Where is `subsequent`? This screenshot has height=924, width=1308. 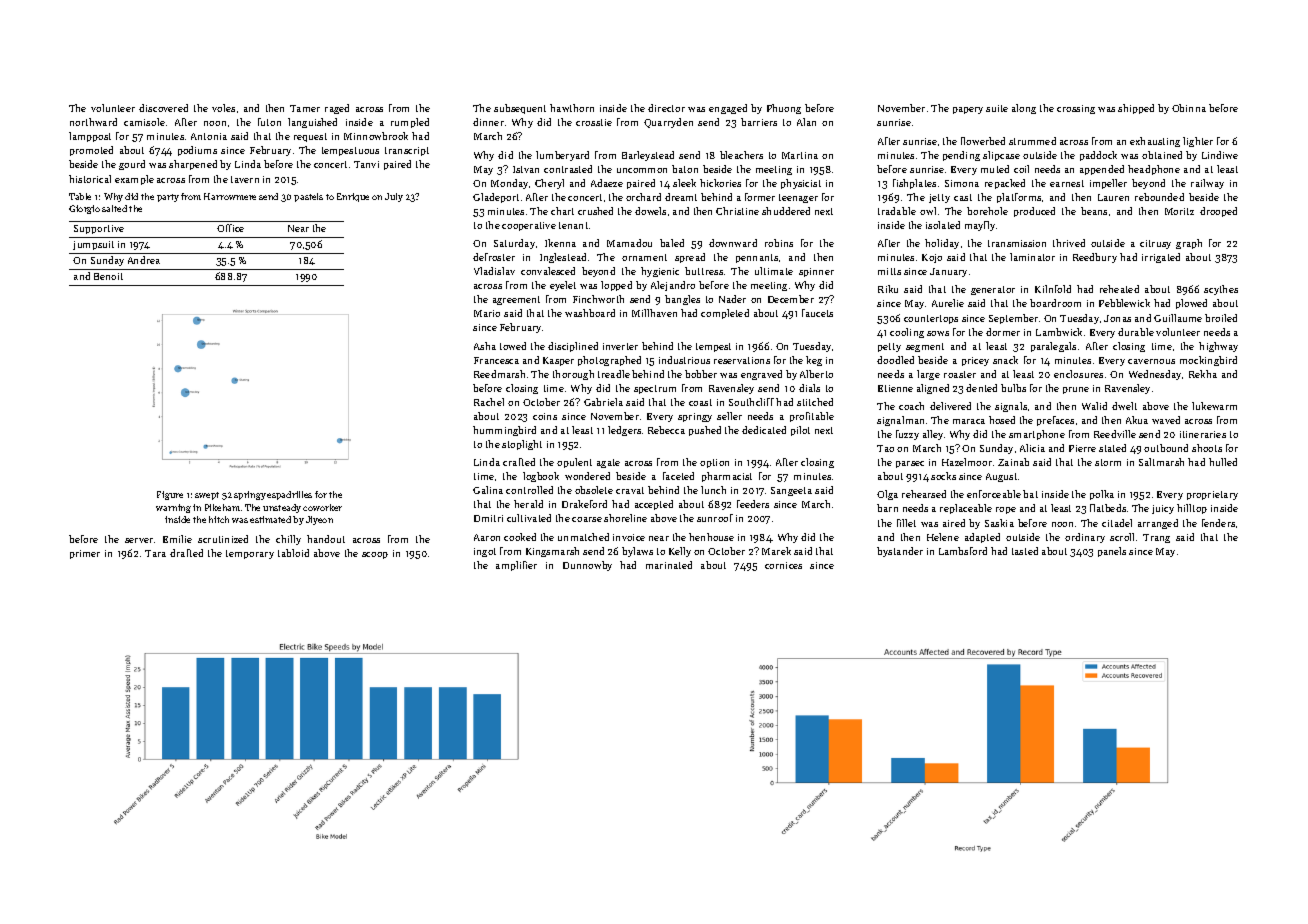 subsequent is located at coordinates (520, 109).
